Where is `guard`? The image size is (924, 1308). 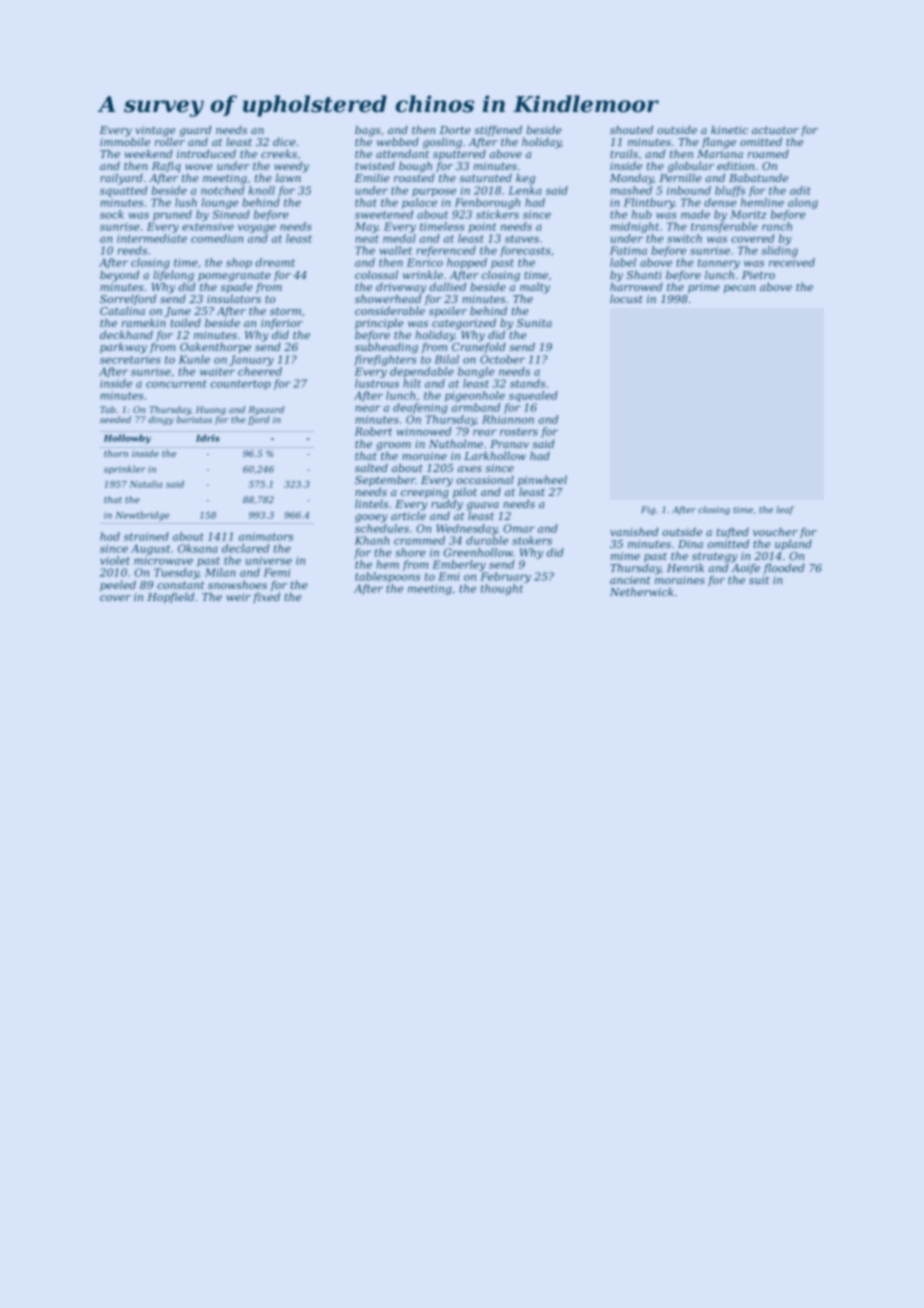
guard is located at coordinates (195, 131).
